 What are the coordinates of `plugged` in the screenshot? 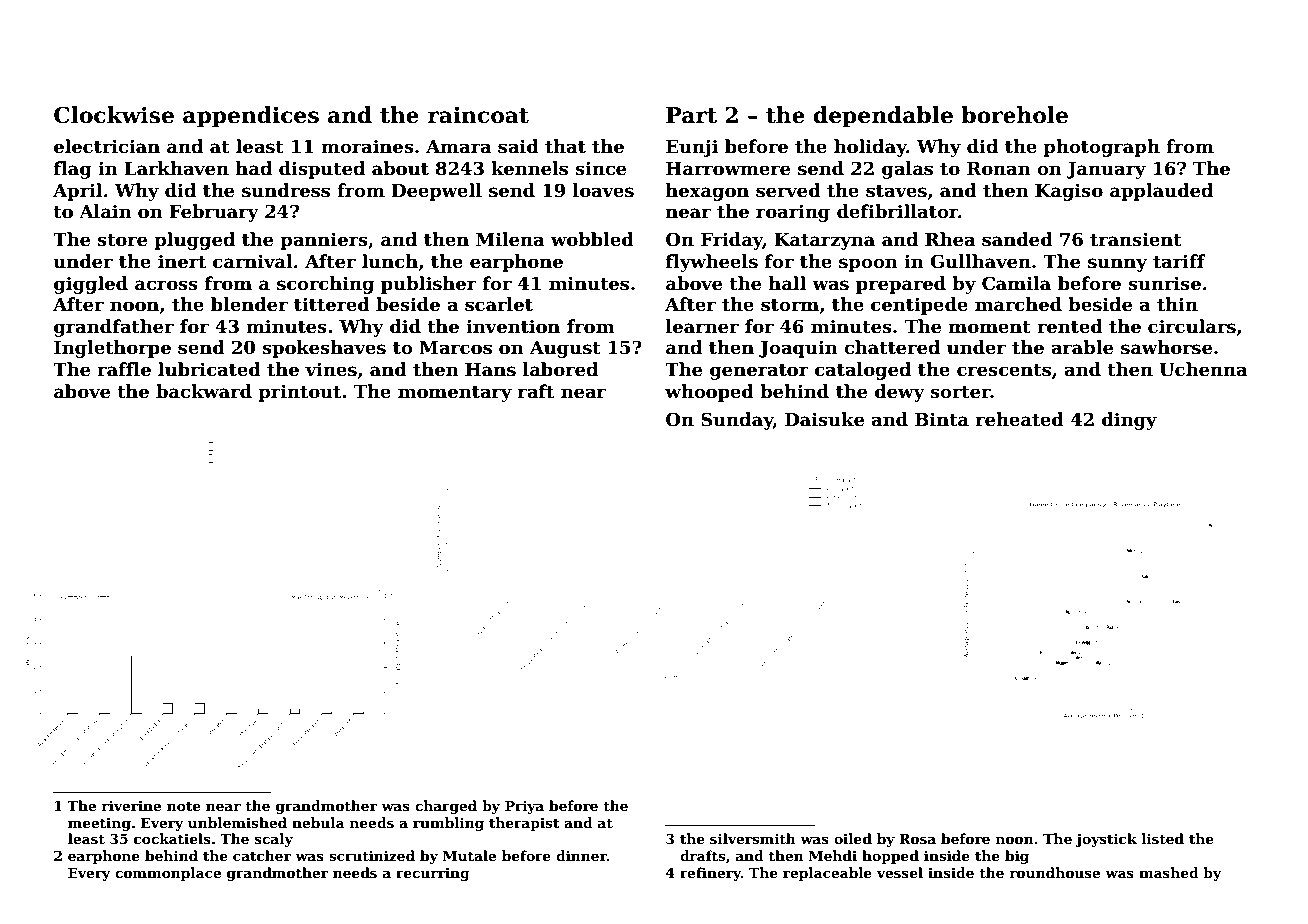 It's located at (194, 241).
